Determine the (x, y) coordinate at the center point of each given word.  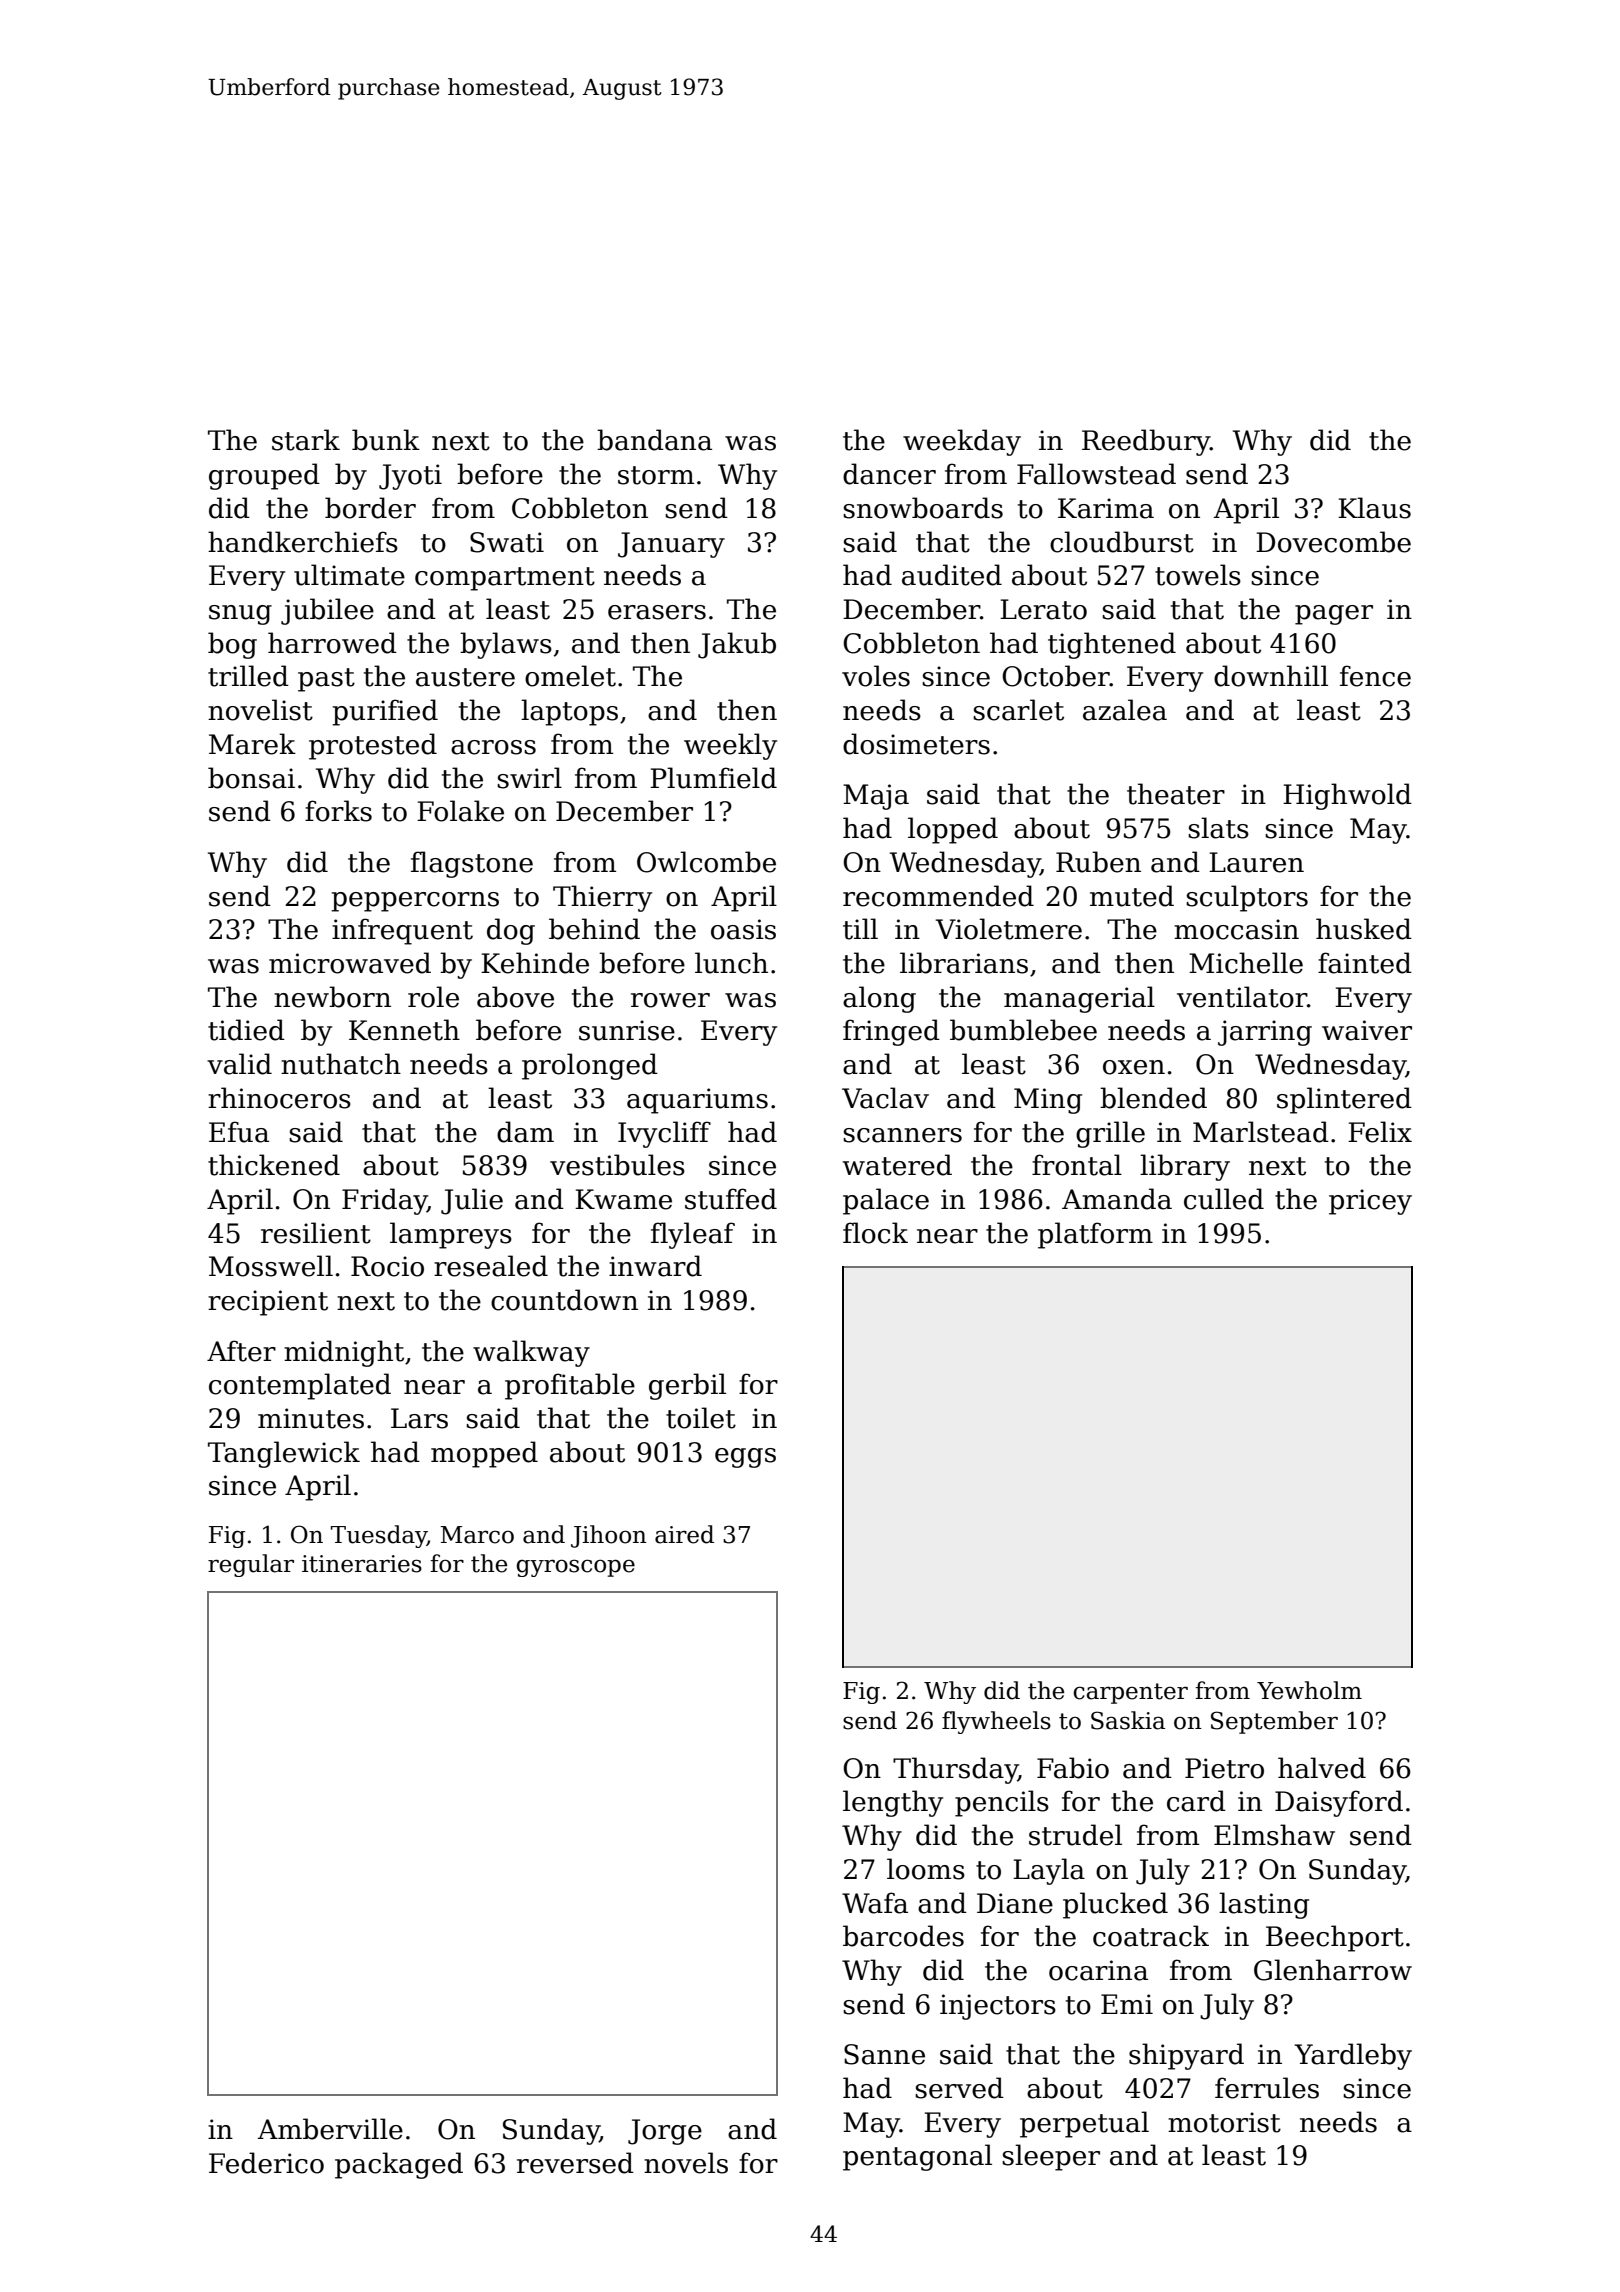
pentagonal (917, 2157)
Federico (266, 2163)
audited (952, 575)
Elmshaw (1274, 1835)
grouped (264, 476)
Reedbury (1146, 442)
